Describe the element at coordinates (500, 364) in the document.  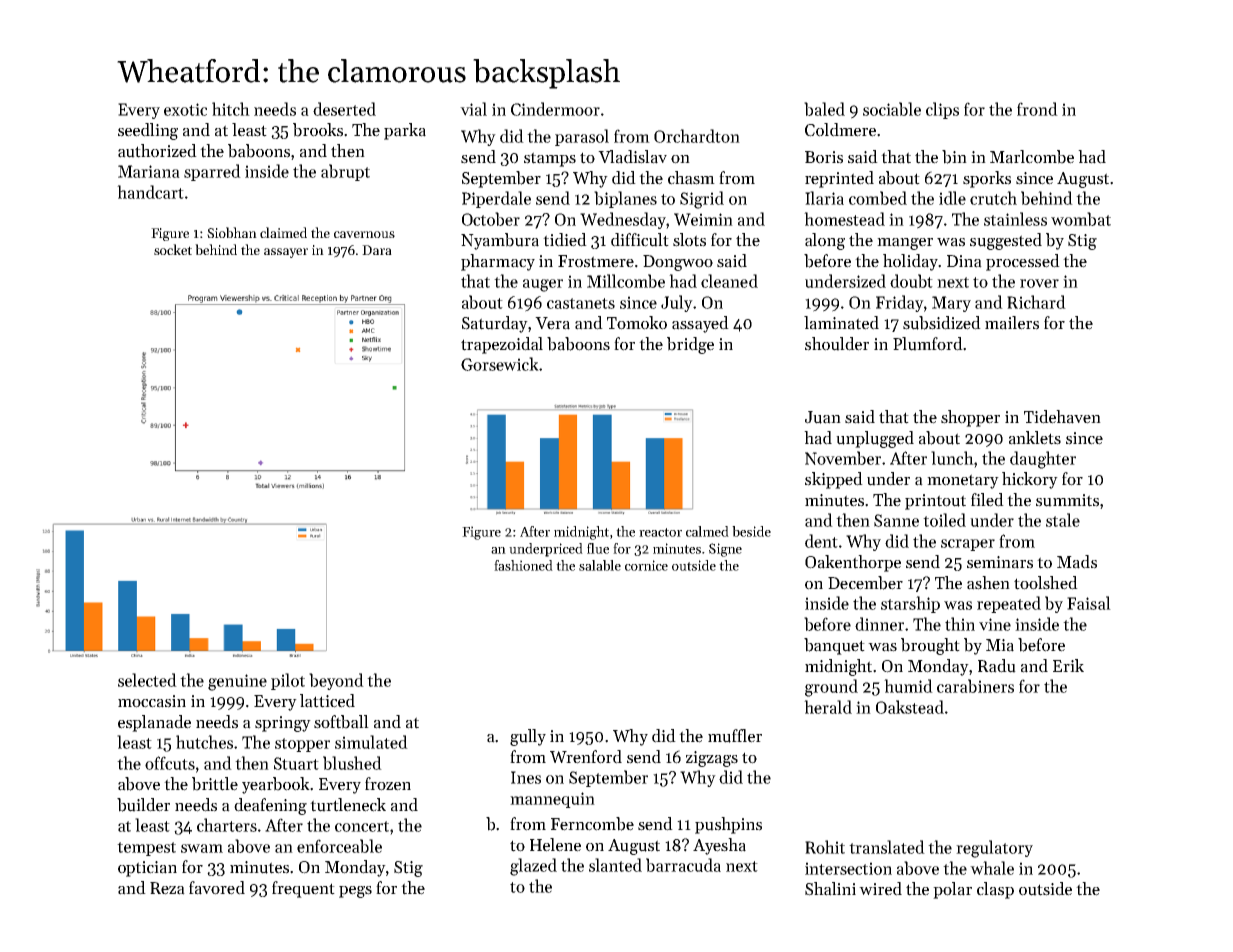
I see `Gorsewick` at that location.
